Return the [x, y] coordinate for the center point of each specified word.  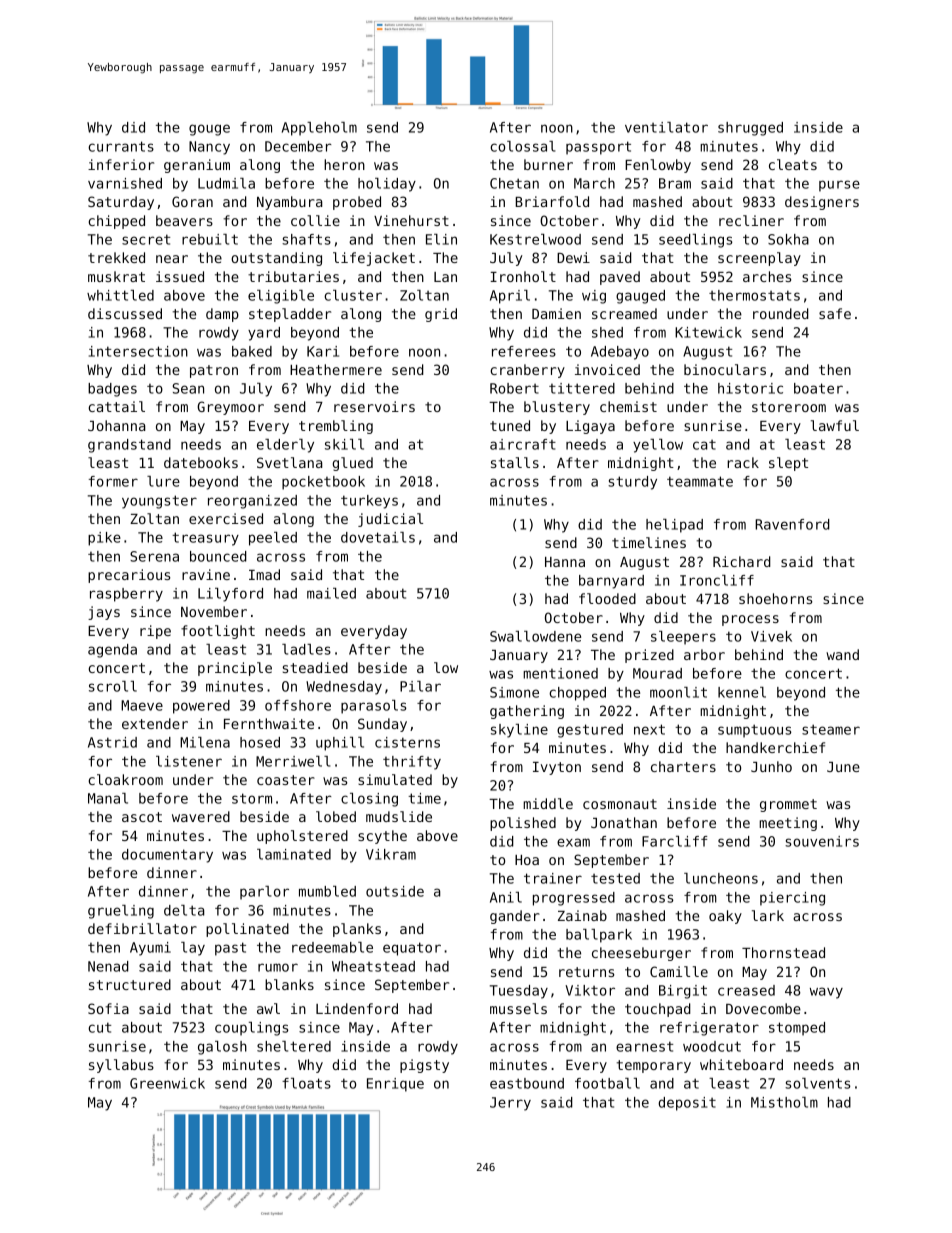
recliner [751, 220]
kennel [742, 692]
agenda [112, 651]
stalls [515, 462]
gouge [209, 130]
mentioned [560, 673]
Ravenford [792, 524]
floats [306, 1083]
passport [598, 148]
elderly [285, 446]
